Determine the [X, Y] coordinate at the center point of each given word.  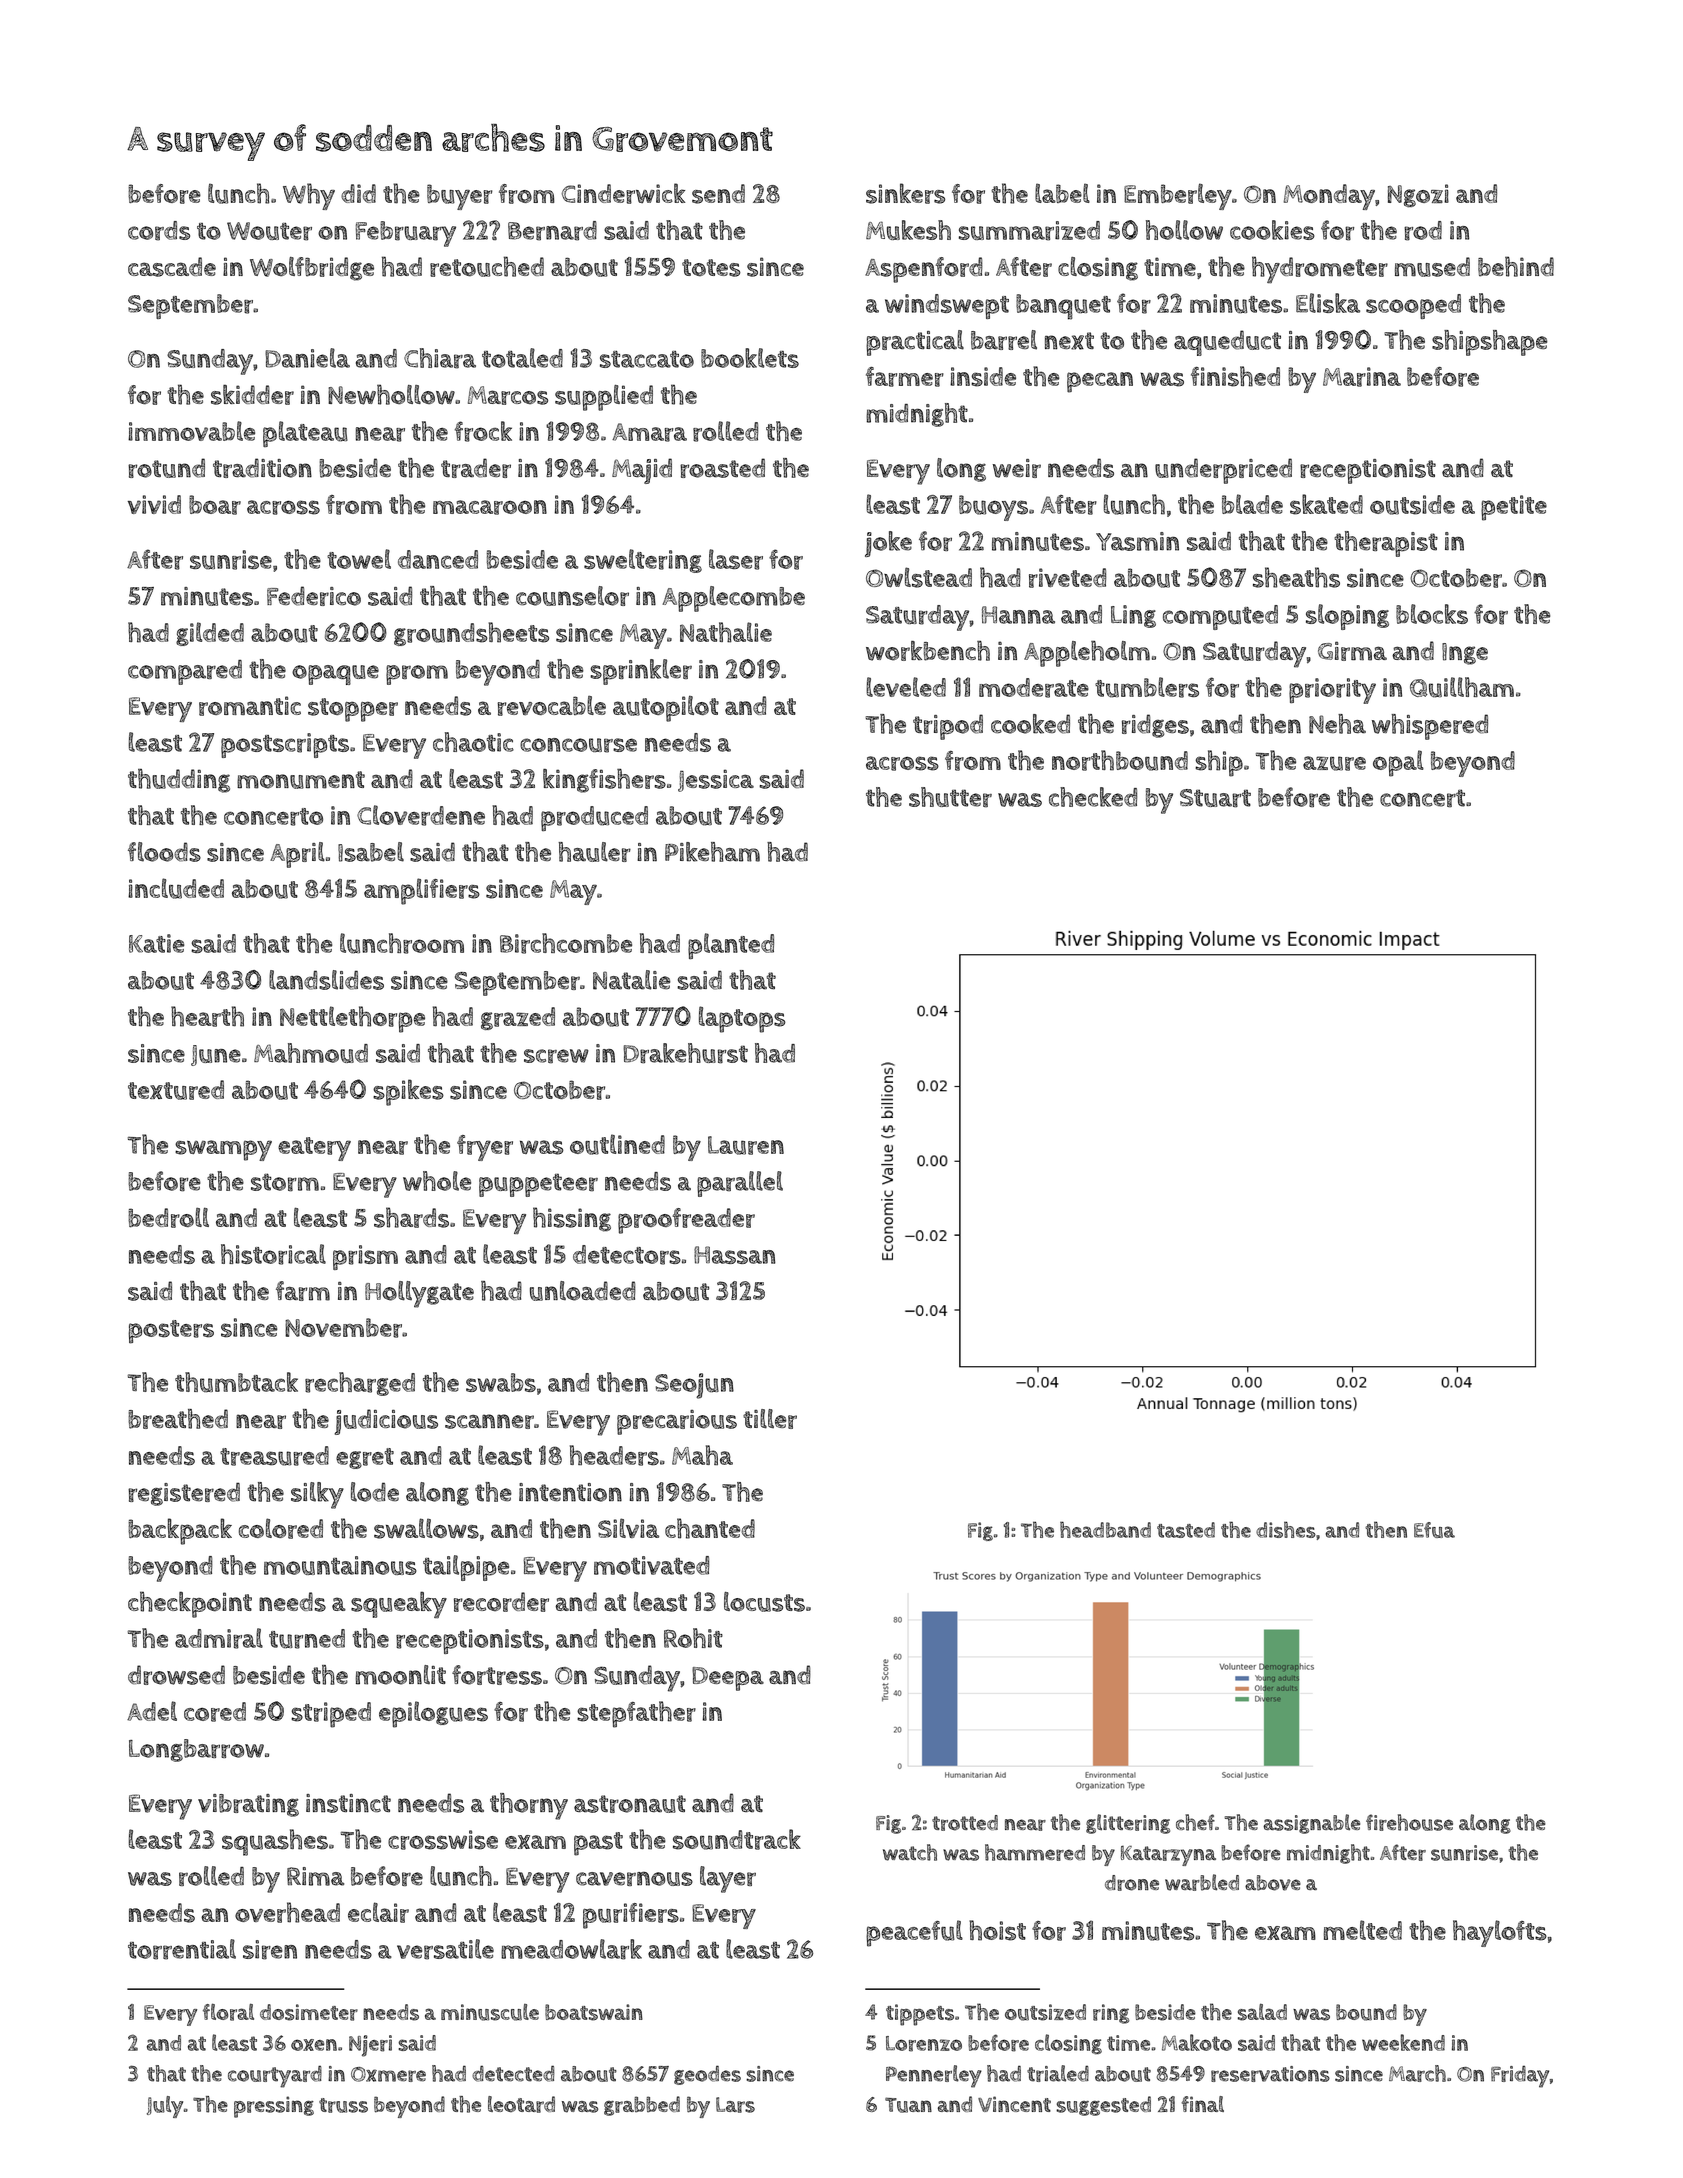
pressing [274, 2107]
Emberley [1178, 196]
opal [1398, 763]
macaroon [490, 507]
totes [711, 268]
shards [411, 1217]
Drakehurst [685, 1053]
